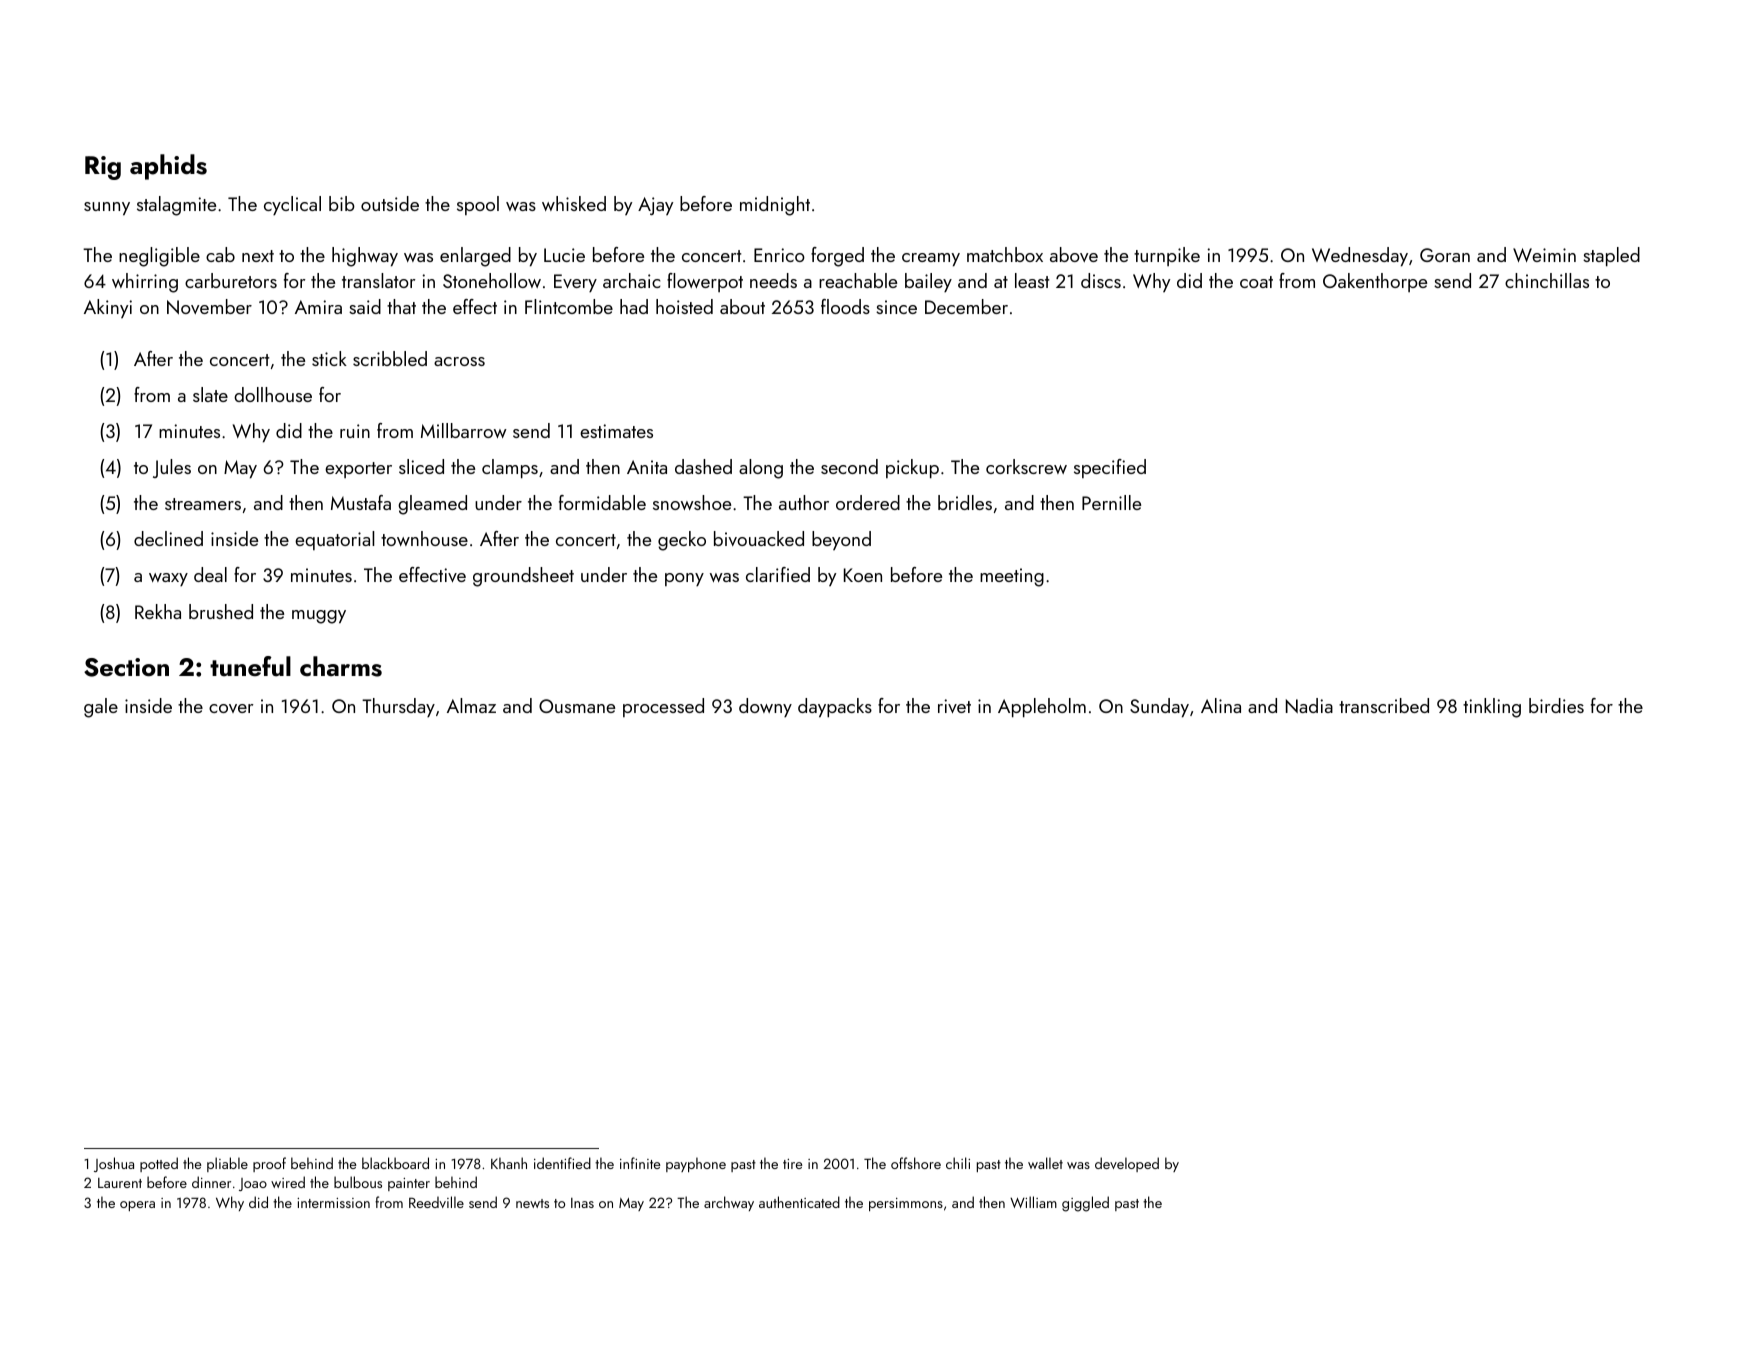 This document has height=1347, width=1743. What do you see at coordinates (1445, 255) in the document?
I see `Goran` at bounding box center [1445, 255].
